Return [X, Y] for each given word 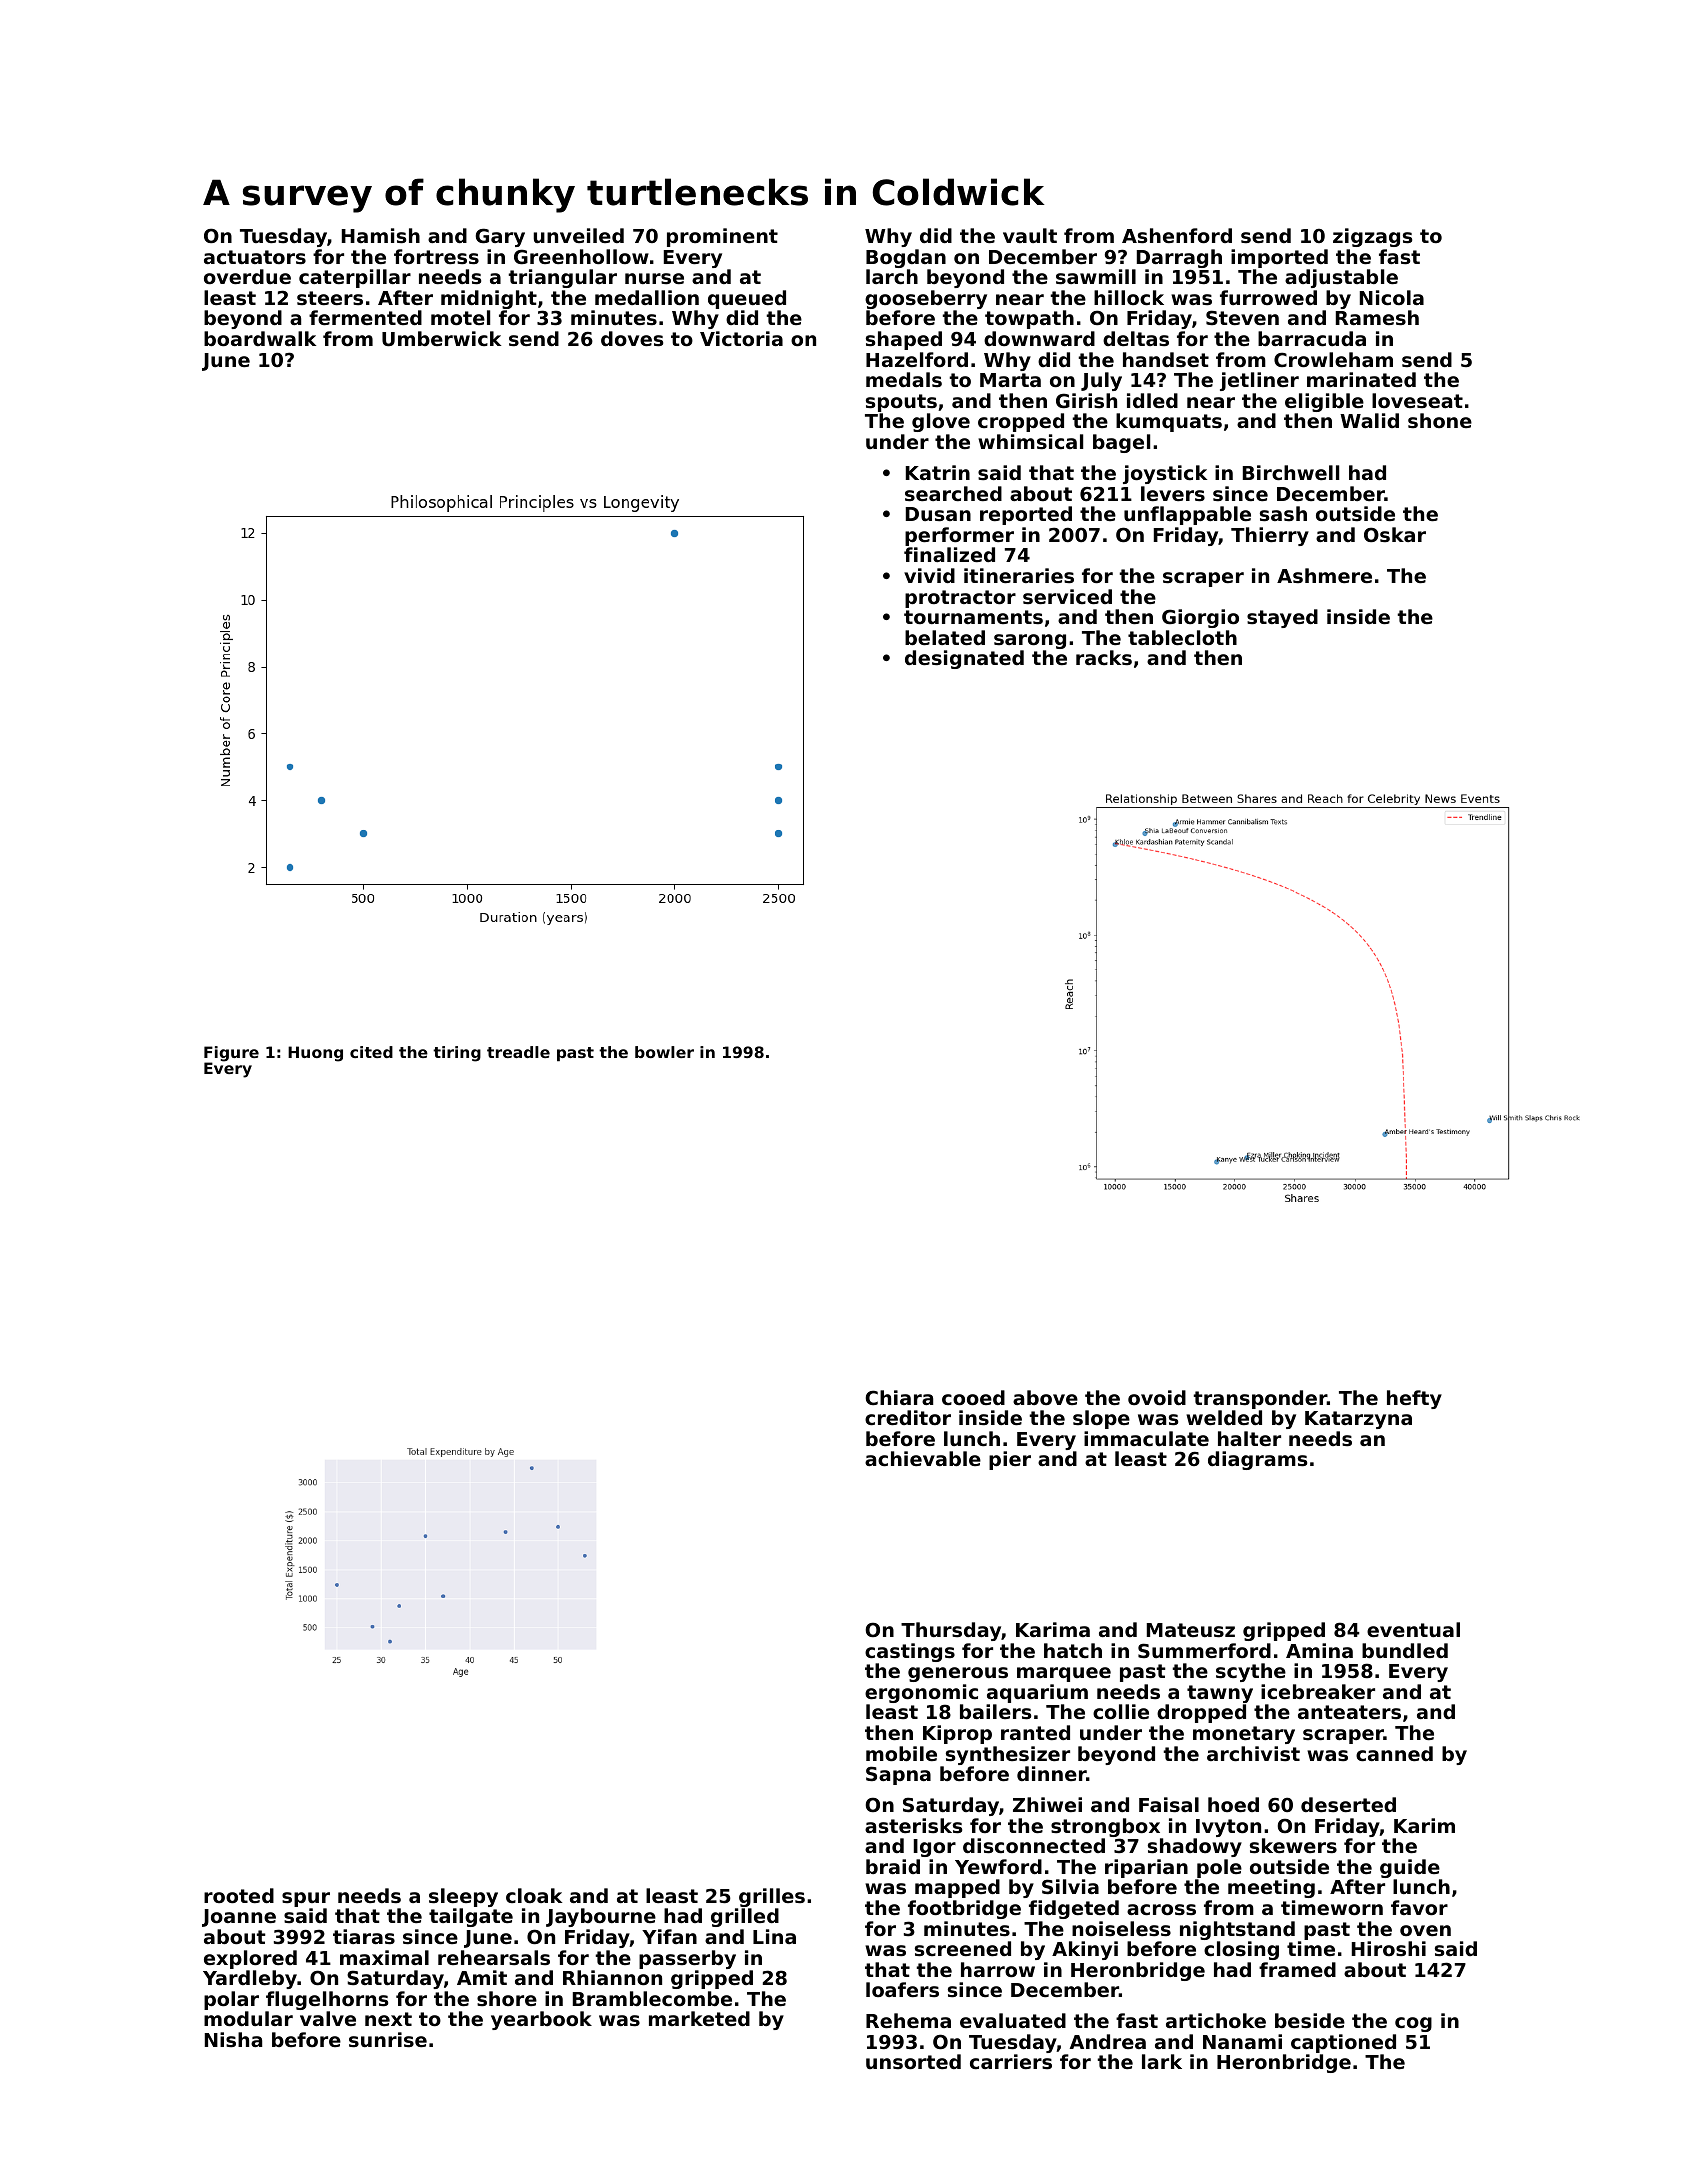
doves [632, 339]
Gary [500, 237]
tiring [457, 1054]
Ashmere [1324, 575]
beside [1310, 2020]
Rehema [908, 2020]
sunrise [388, 2039]
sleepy [463, 1897]
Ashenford [1177, 236]
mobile [901, 1753]
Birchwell [1291, 472]
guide [1410, 1868]
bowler [664, 1052]
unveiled [578, 235]
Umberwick [441, 339]
